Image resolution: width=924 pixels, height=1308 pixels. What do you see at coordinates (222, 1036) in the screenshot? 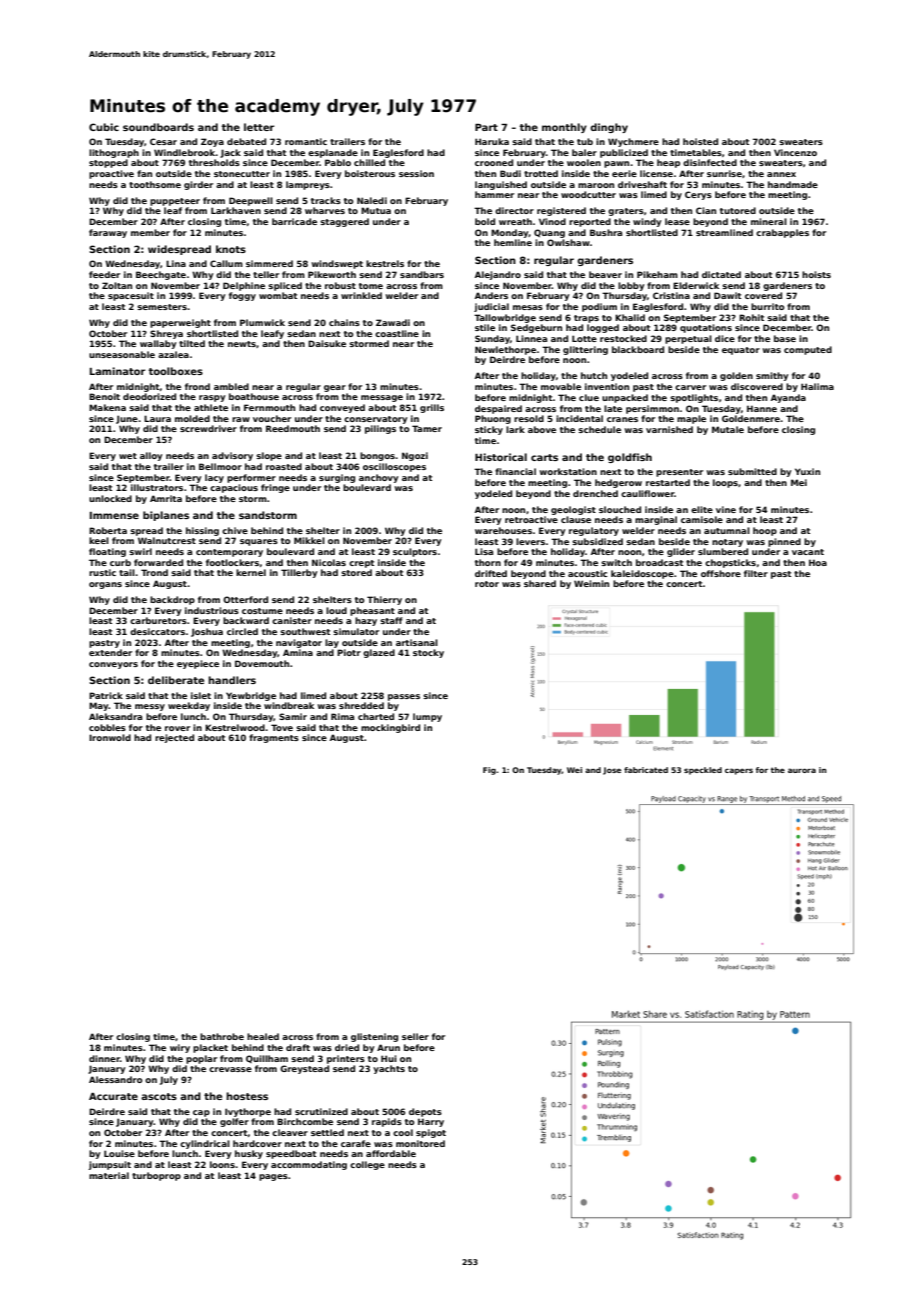
I see `bathrobe` at bounding box center [222, 1036].
